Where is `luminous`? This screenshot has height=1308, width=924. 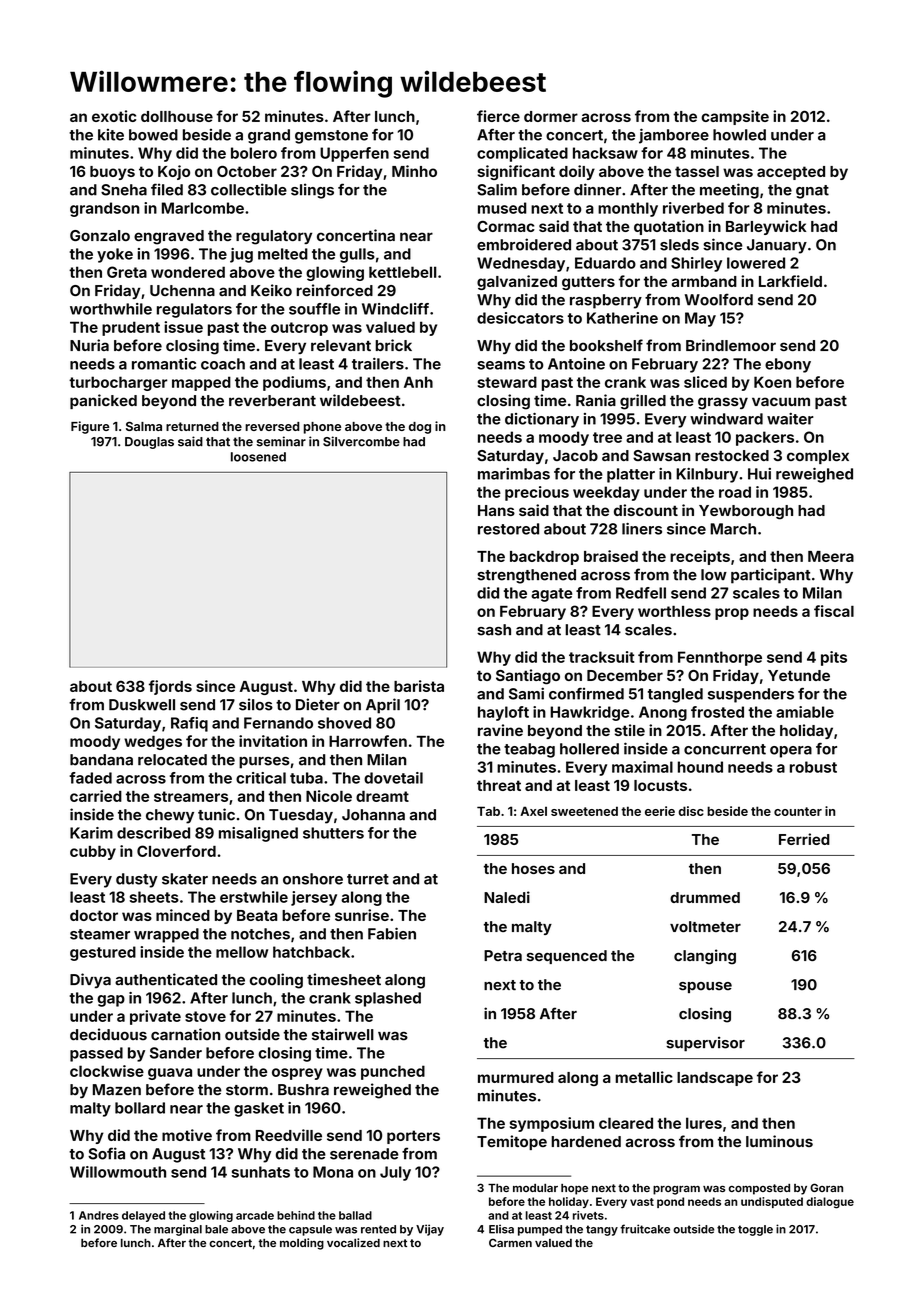 luminous is located at coordinates (779, 1141).
